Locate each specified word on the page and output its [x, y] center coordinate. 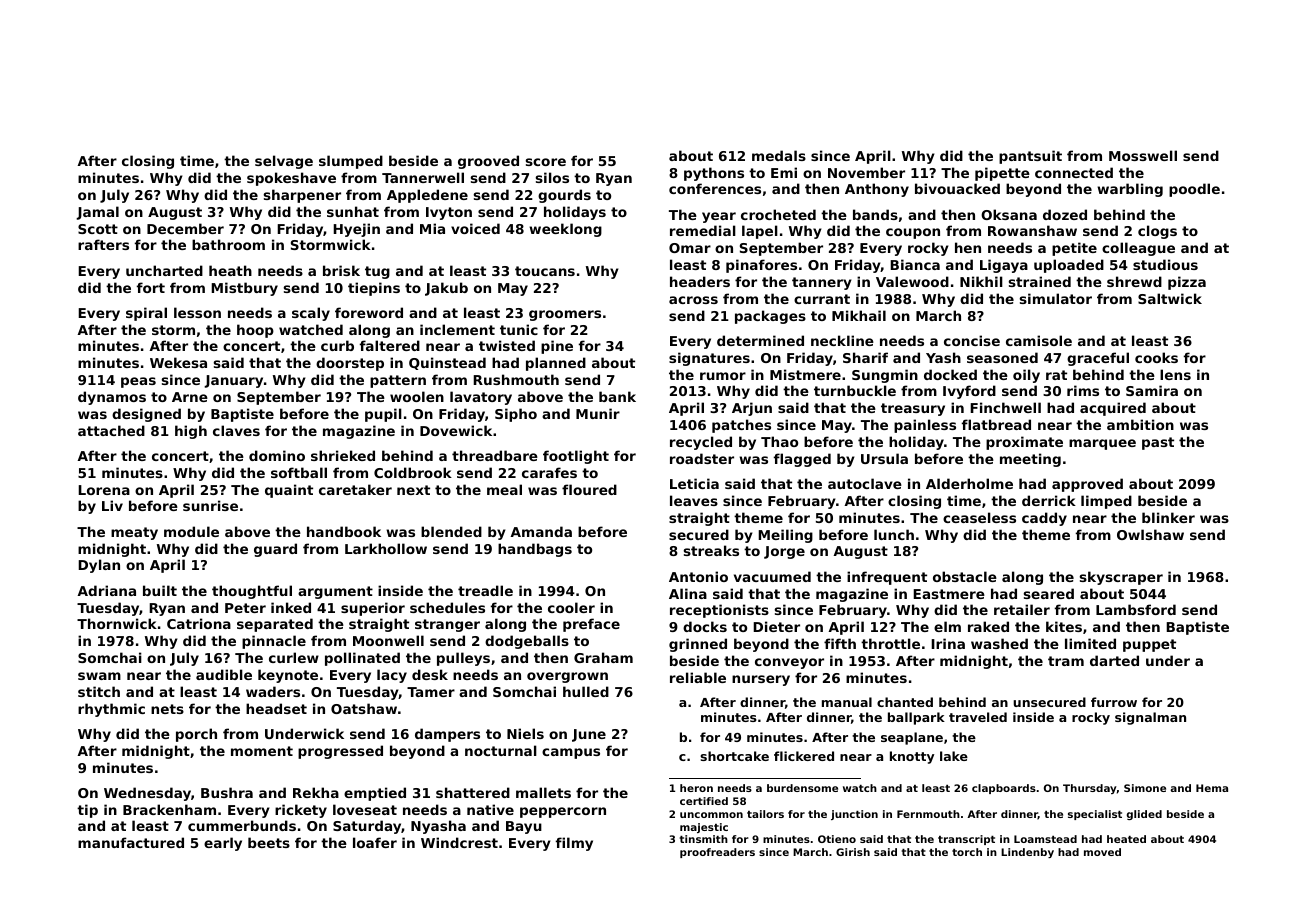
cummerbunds [242, 825]
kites [1064, 626]
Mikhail [859, 315]
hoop [255, 331]
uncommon [711, 815]
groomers [565, 315]
